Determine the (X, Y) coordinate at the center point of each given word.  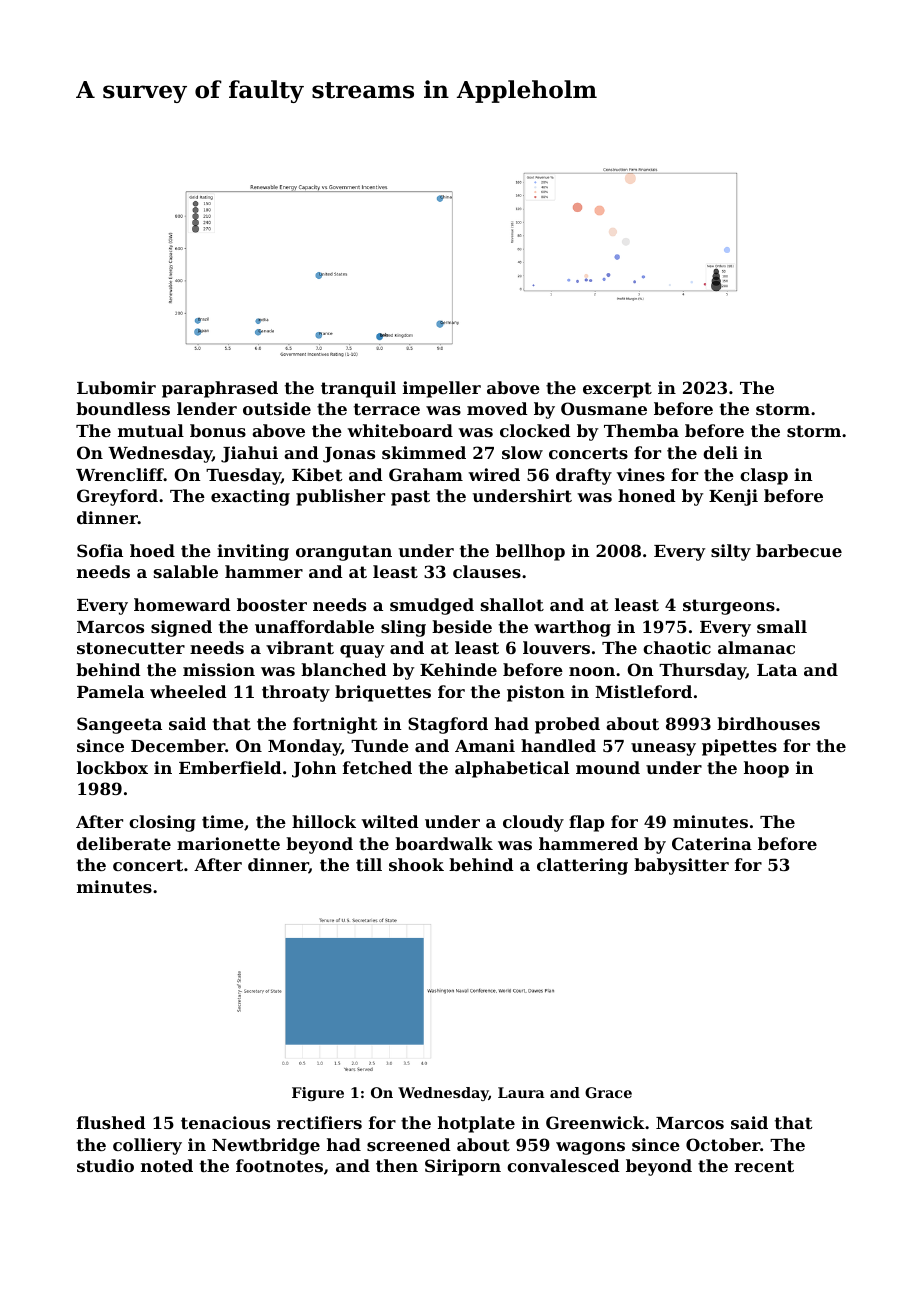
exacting (250, 497)
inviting (253, 552)
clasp (764, 476)
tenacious (225, 1122)
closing (162, 823)
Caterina (712, 843)
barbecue (799, 550)
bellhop (530, 552)
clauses (487, 571)
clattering (582, 866)
